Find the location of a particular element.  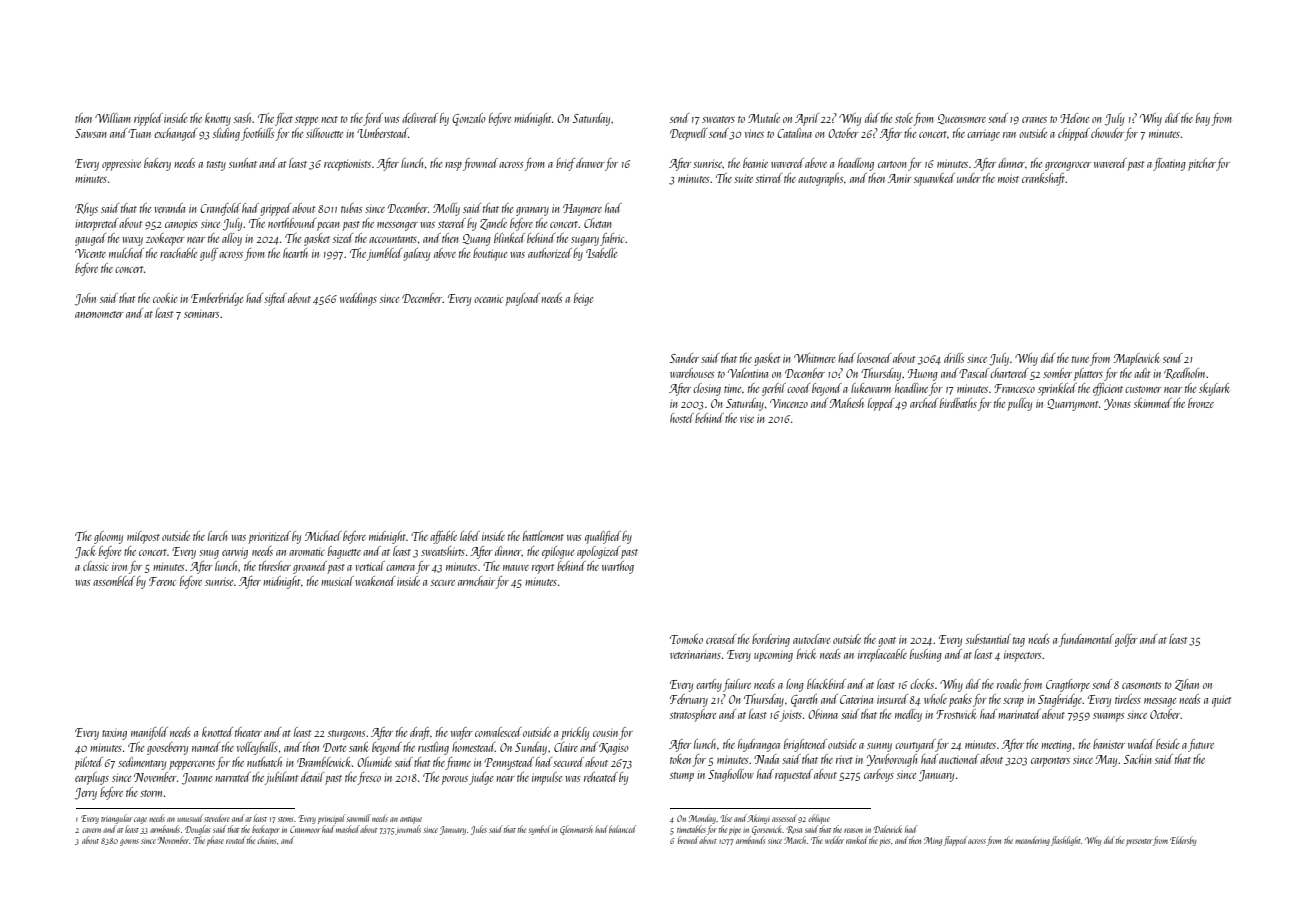

sweaters is located at coordinates (718, 119).
